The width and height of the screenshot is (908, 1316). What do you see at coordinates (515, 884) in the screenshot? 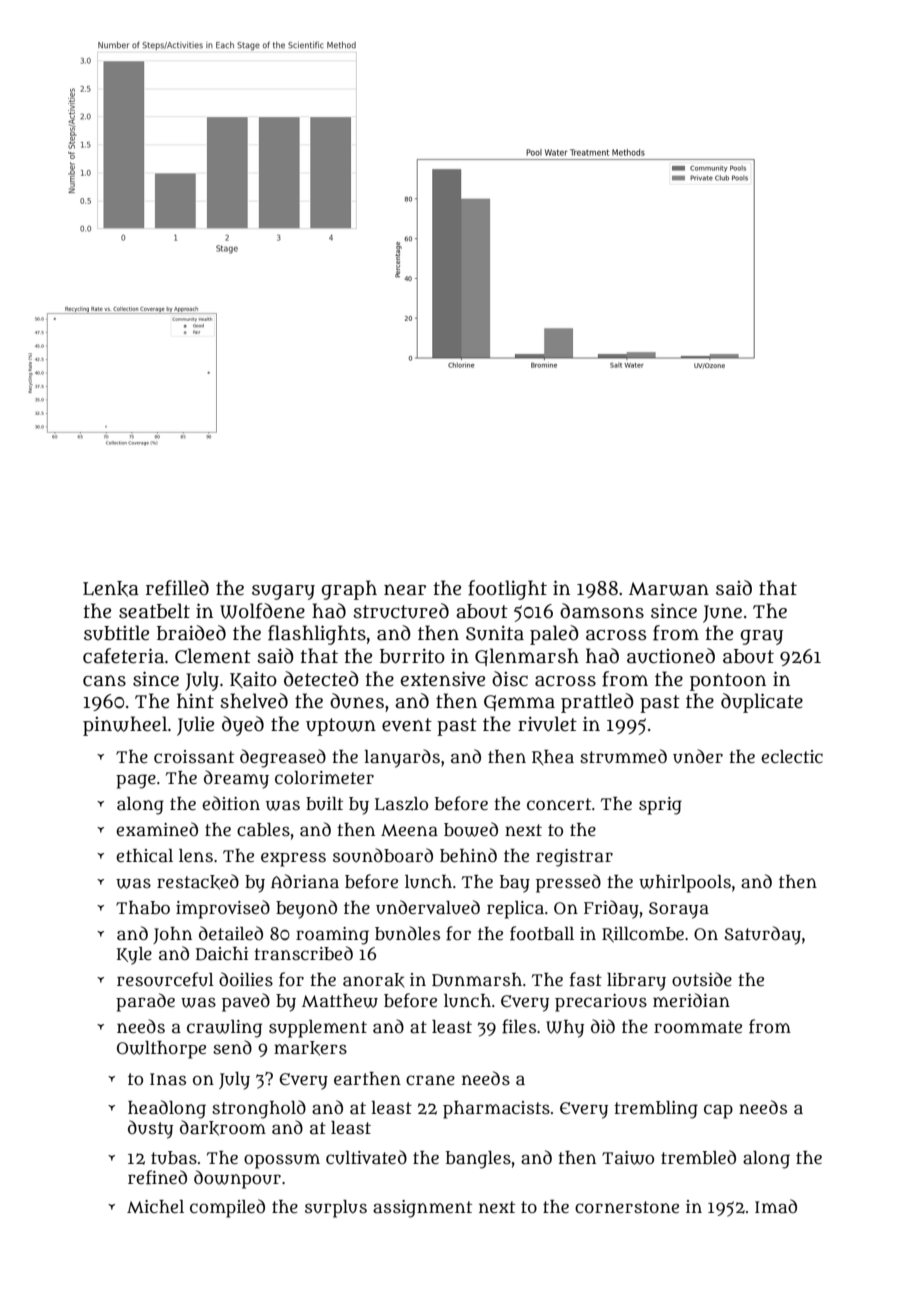
I see `bay` at bounding box center [515, 884].
